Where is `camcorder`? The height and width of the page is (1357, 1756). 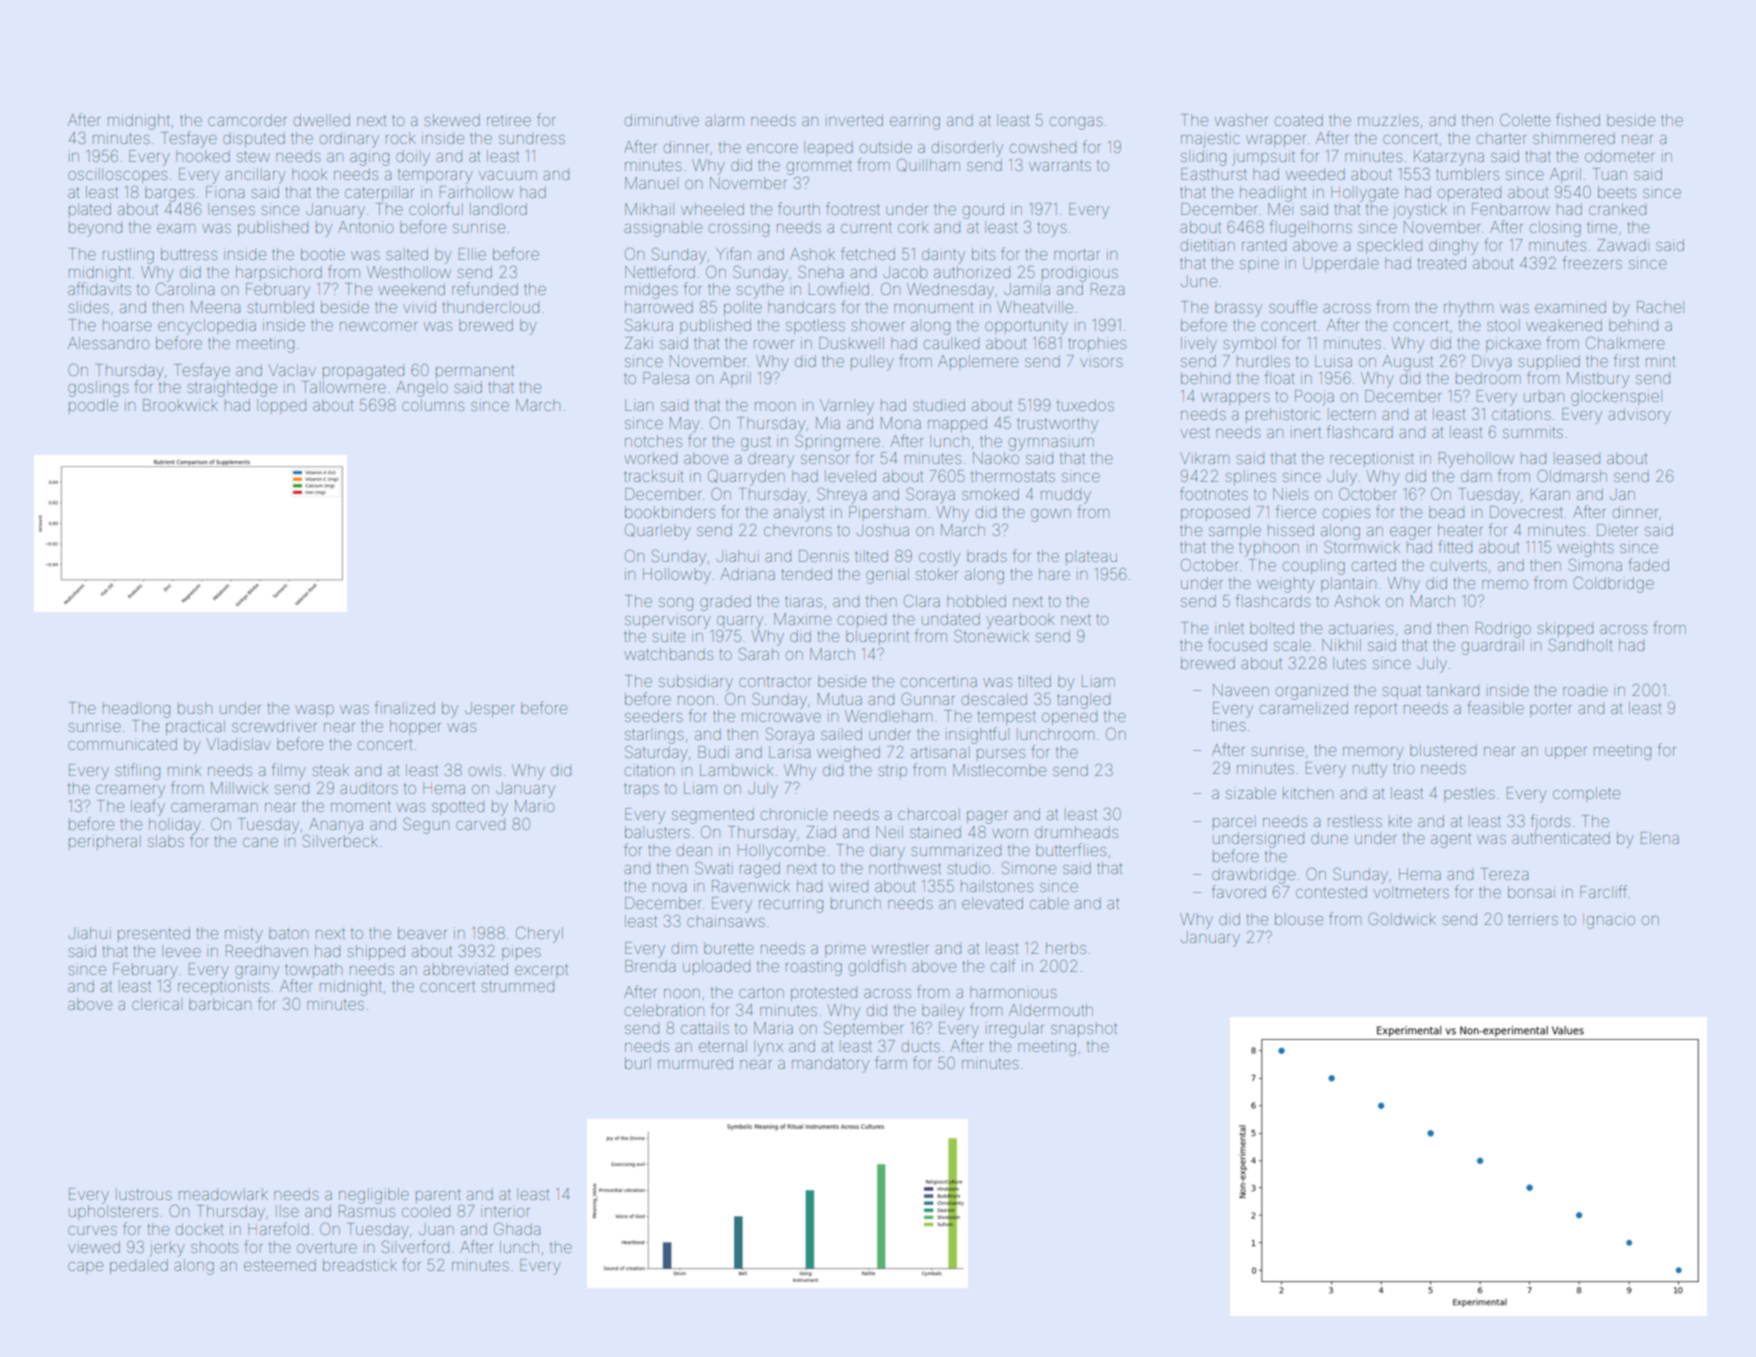 camcorder is located at coordinates (247, 120).
